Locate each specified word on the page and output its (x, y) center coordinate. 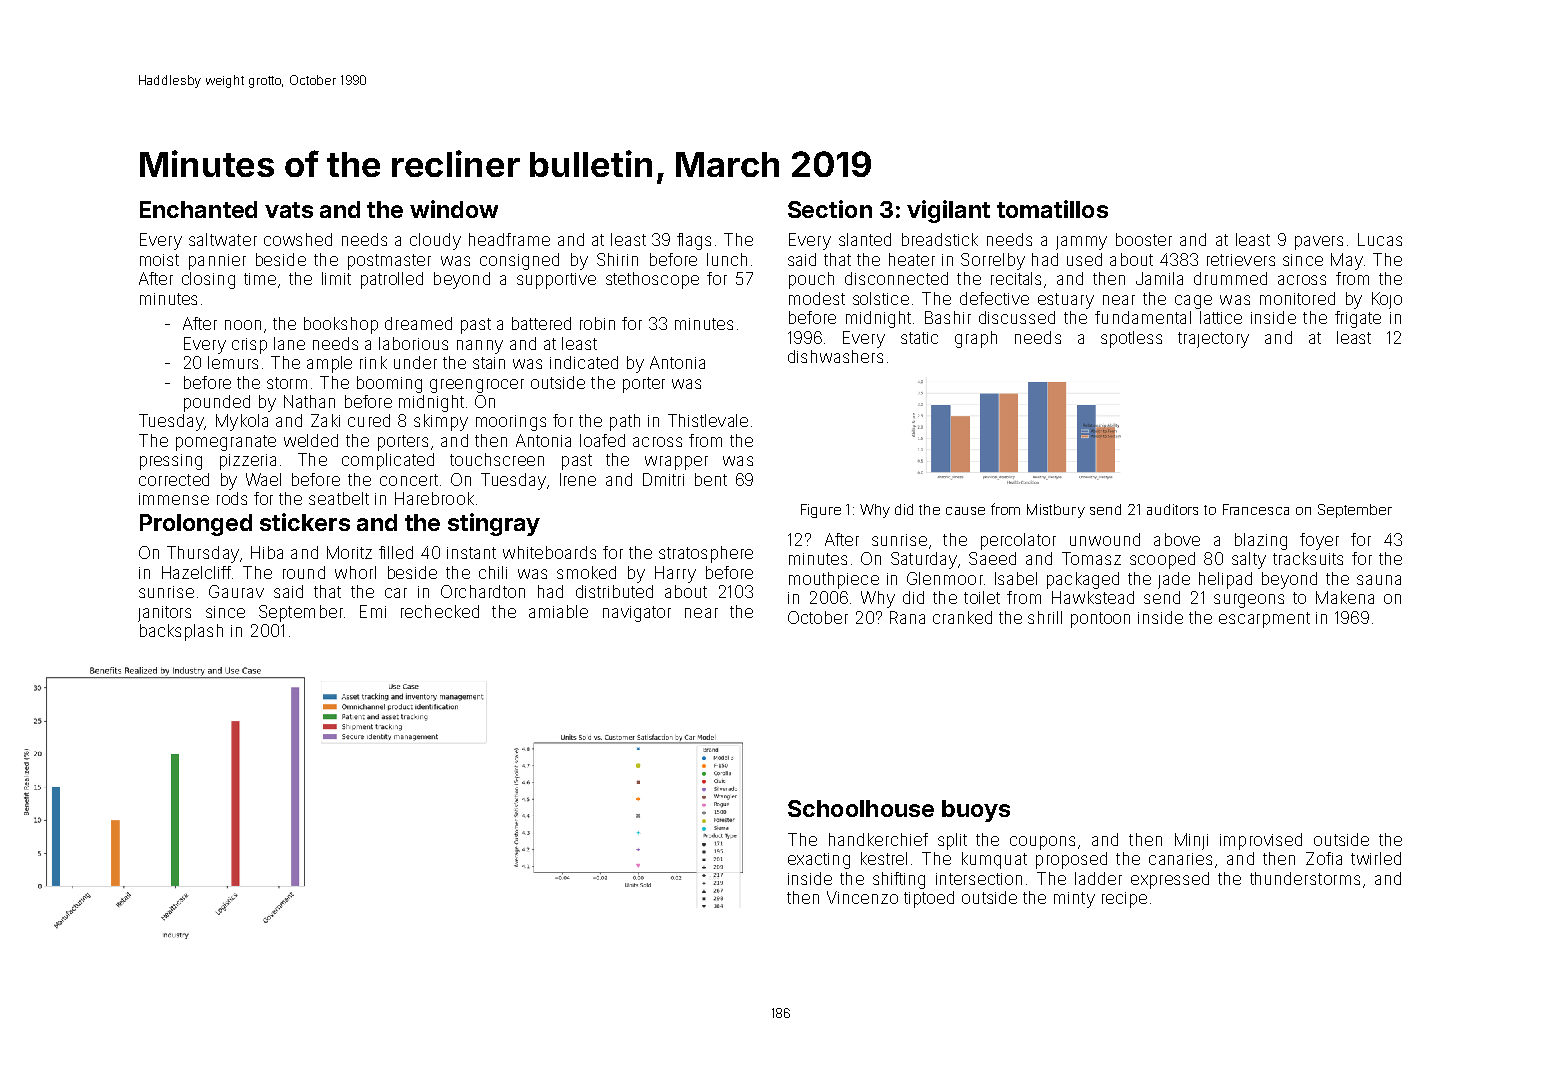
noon (243, 325)
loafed (602, 440)
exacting (819, 861)
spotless (1131, 339)
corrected (174, 479)
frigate (1358, 319)
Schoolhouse (861, 808)
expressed (1170, 880)
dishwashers (835, 356)
